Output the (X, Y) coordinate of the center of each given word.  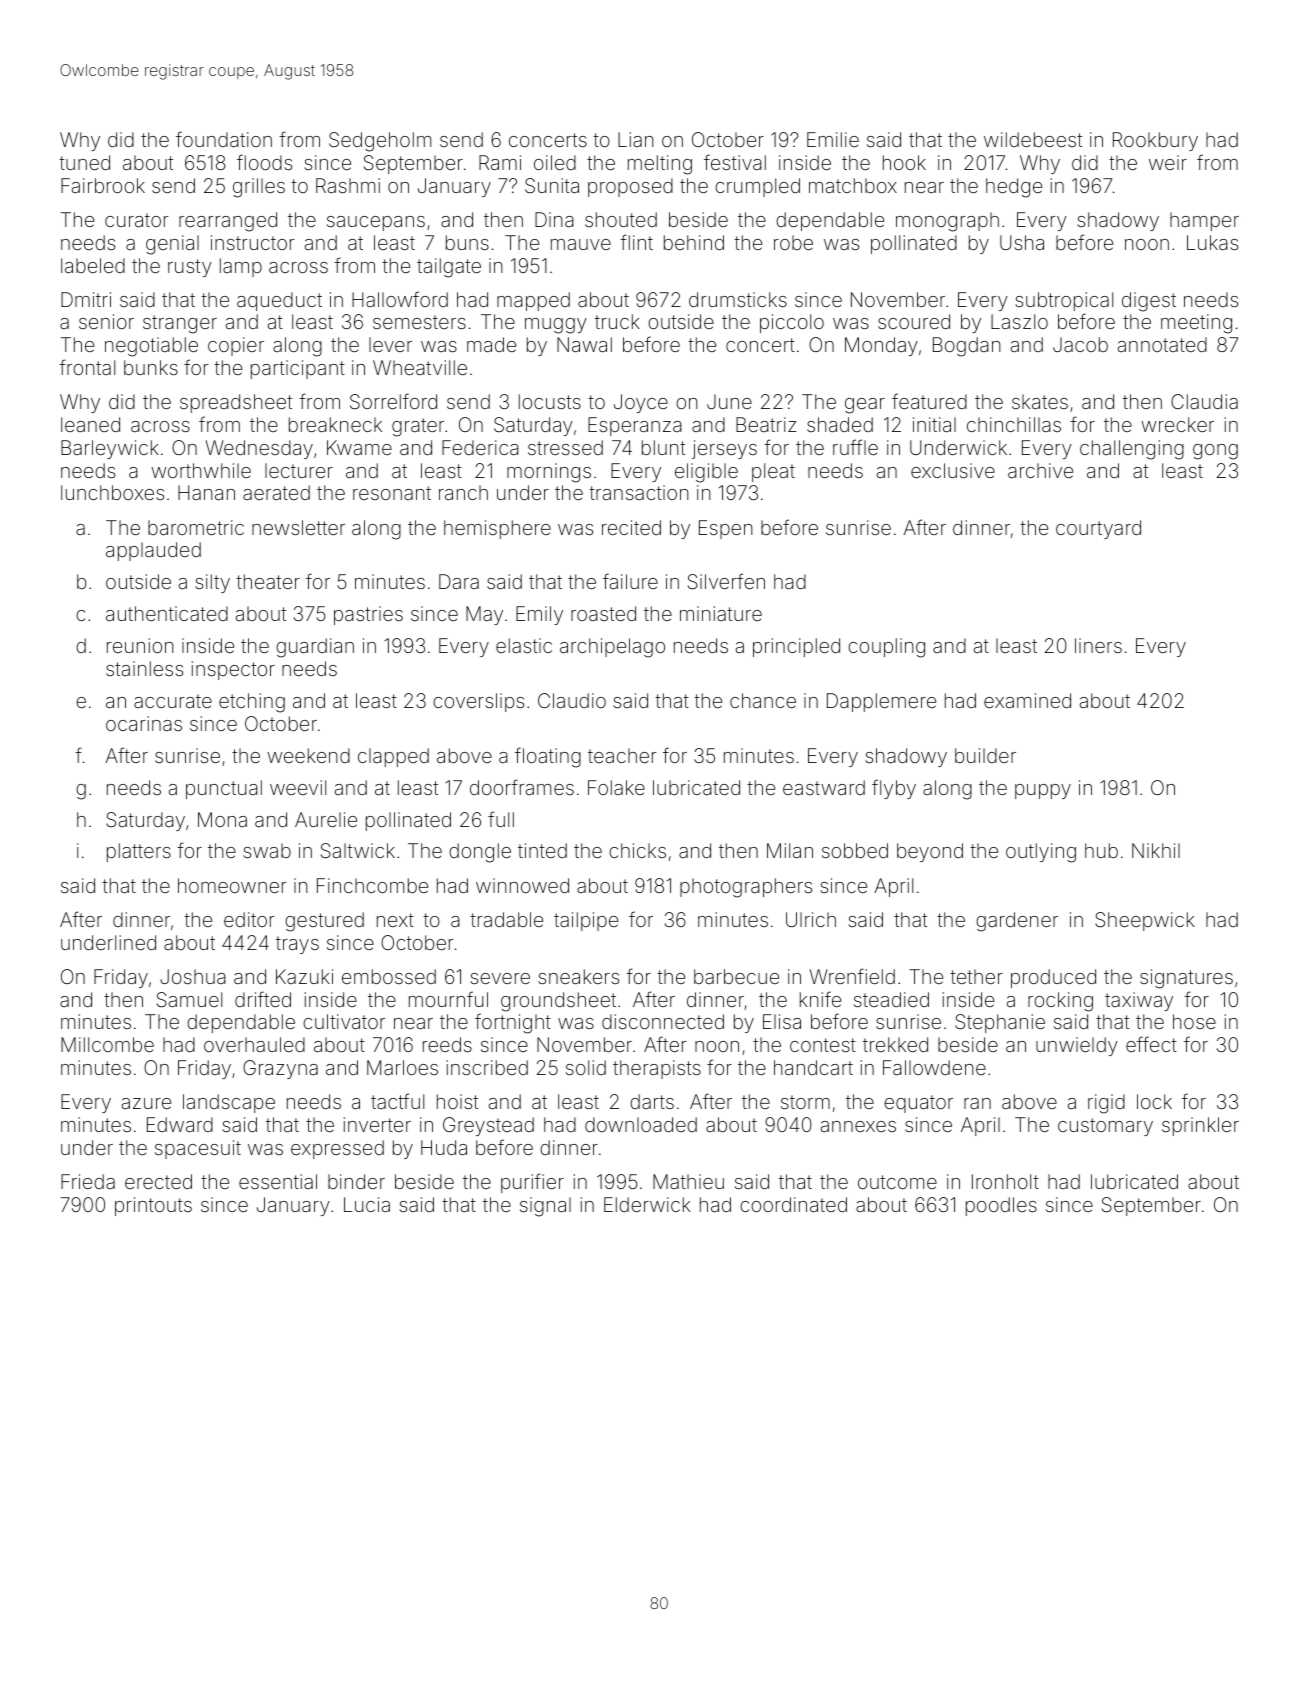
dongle (480, 853)
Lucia (367, 1204)
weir (1168, 162)
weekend (308, 755)
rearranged (228, 222)
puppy (1043, 791)
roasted (603, 613)
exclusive (953, 470)
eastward (824, 787)
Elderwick (647, 1204)
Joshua (193, 976)
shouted (621, 219)
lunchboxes (112, 492)
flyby (894, 789)
